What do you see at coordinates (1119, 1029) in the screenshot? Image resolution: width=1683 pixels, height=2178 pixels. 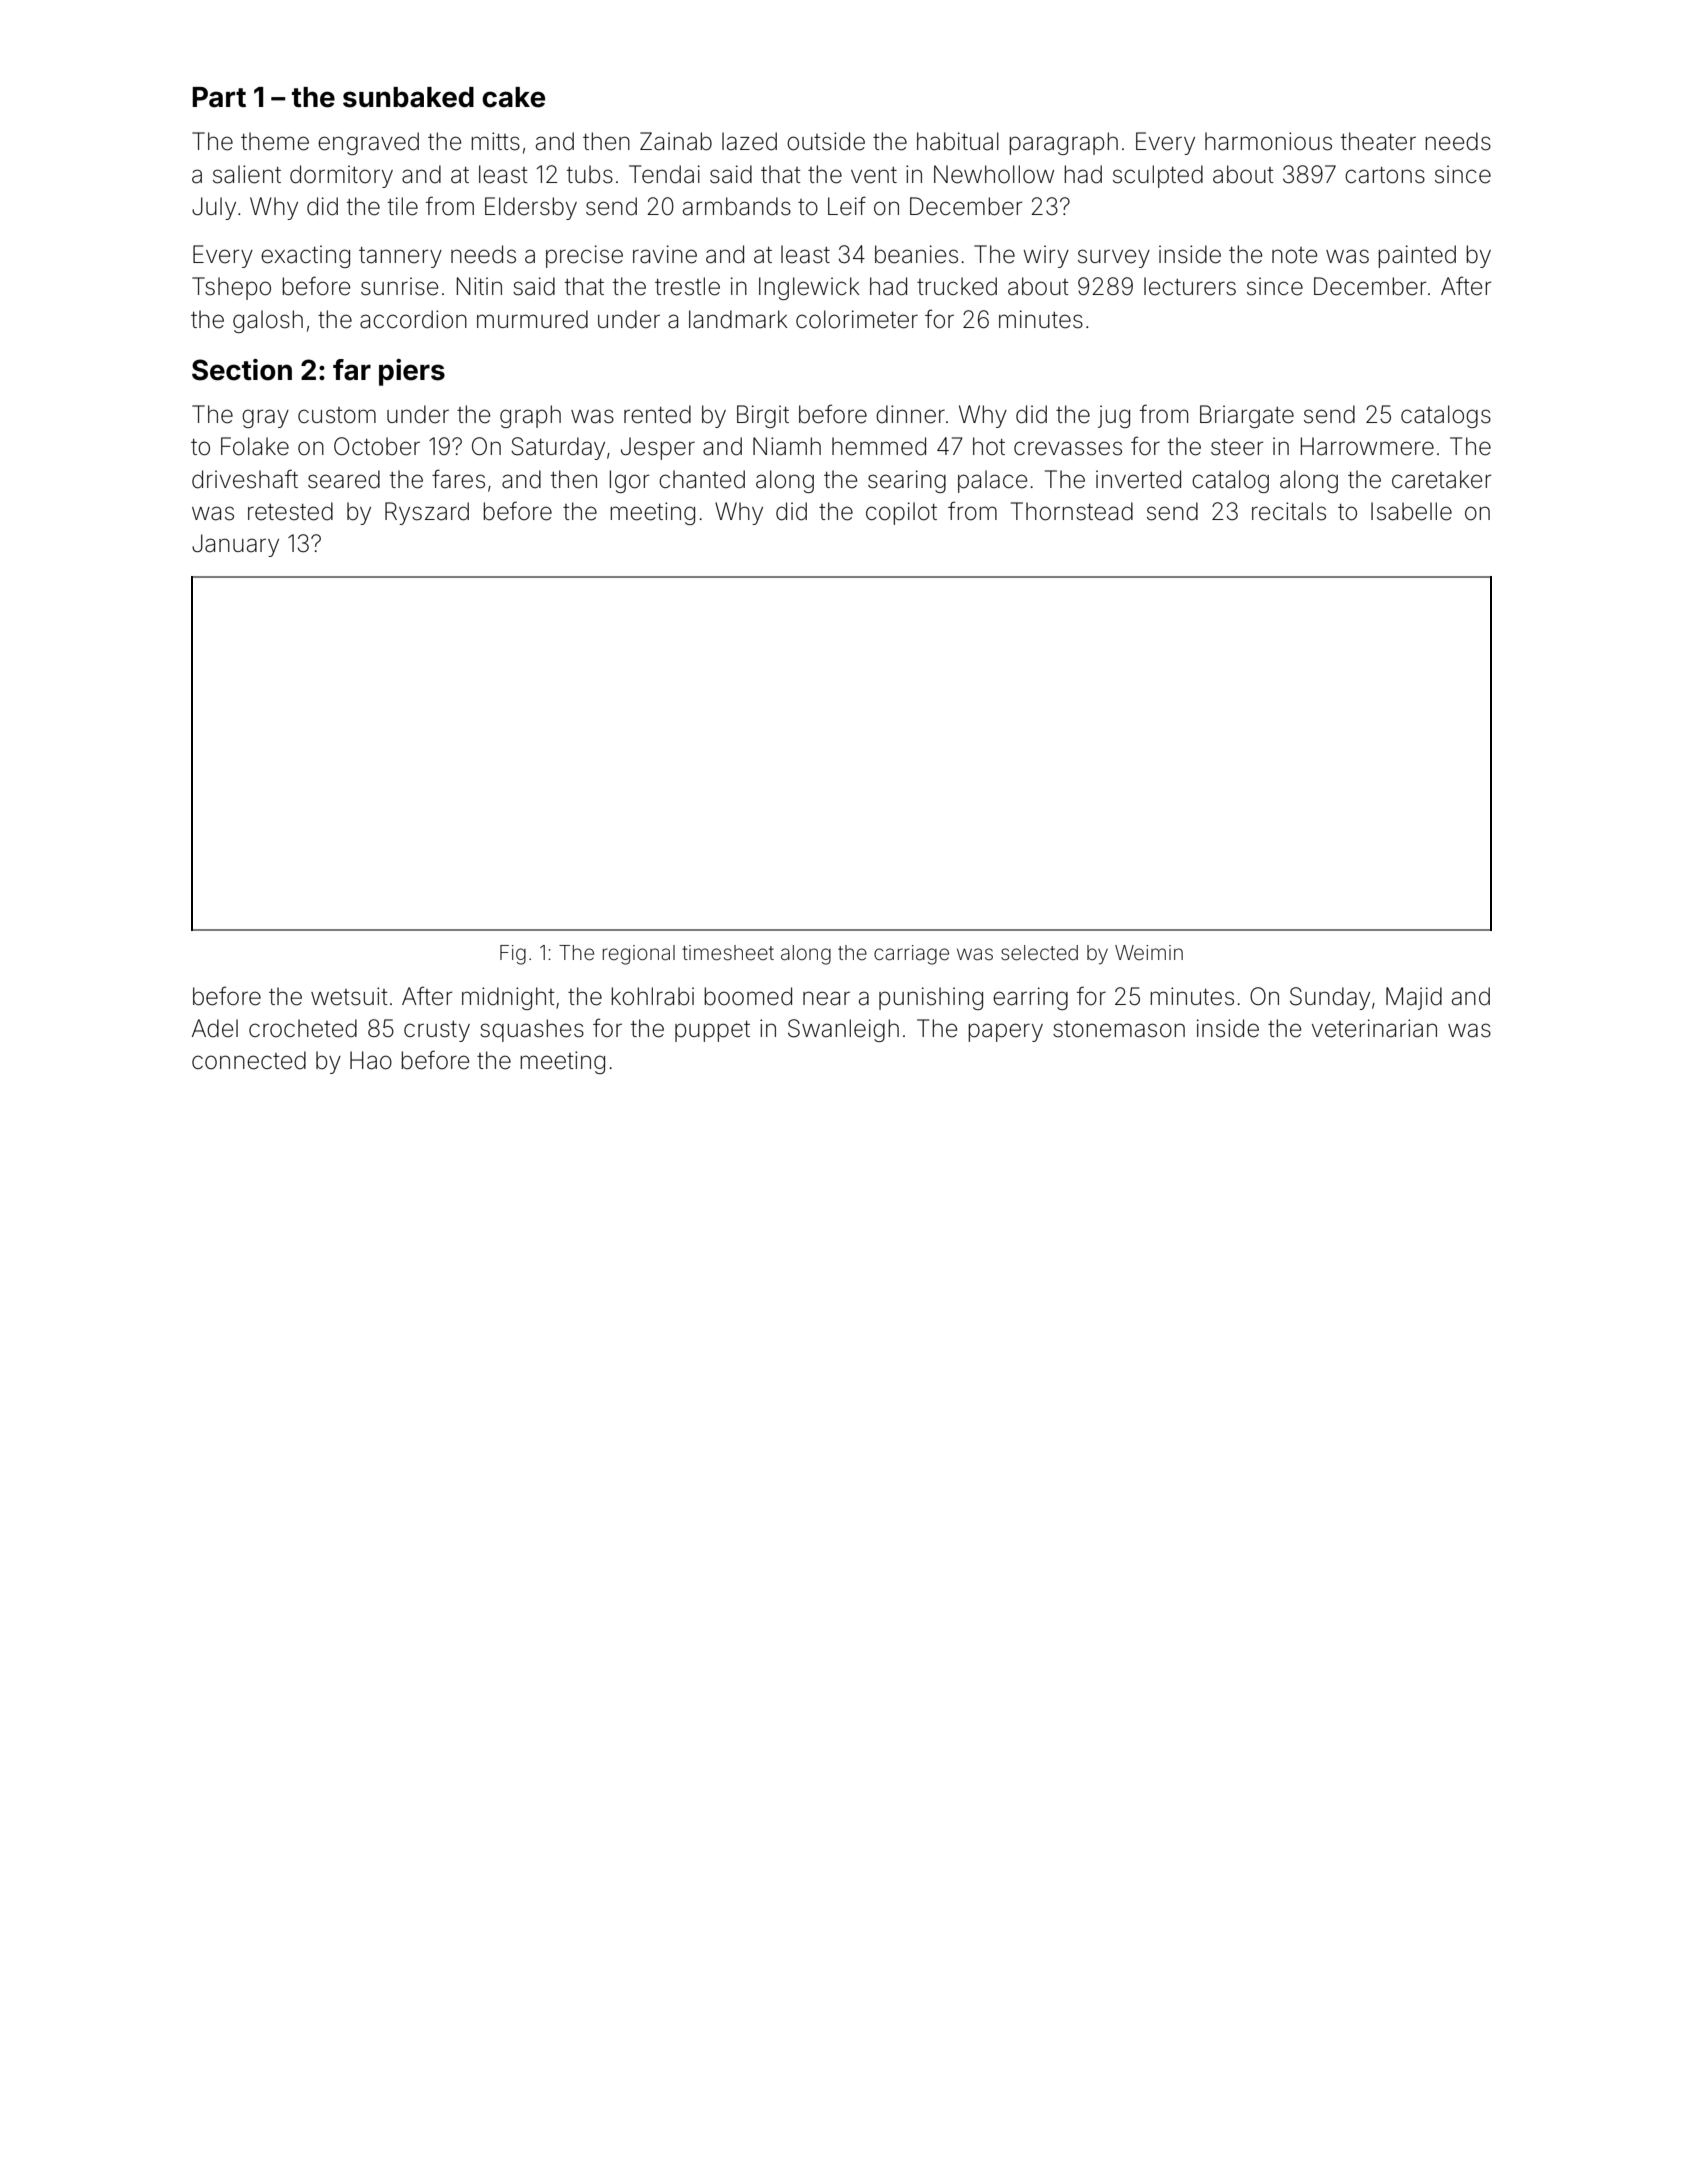 I see `stonemason` at bounding box center [1119, 1029].
